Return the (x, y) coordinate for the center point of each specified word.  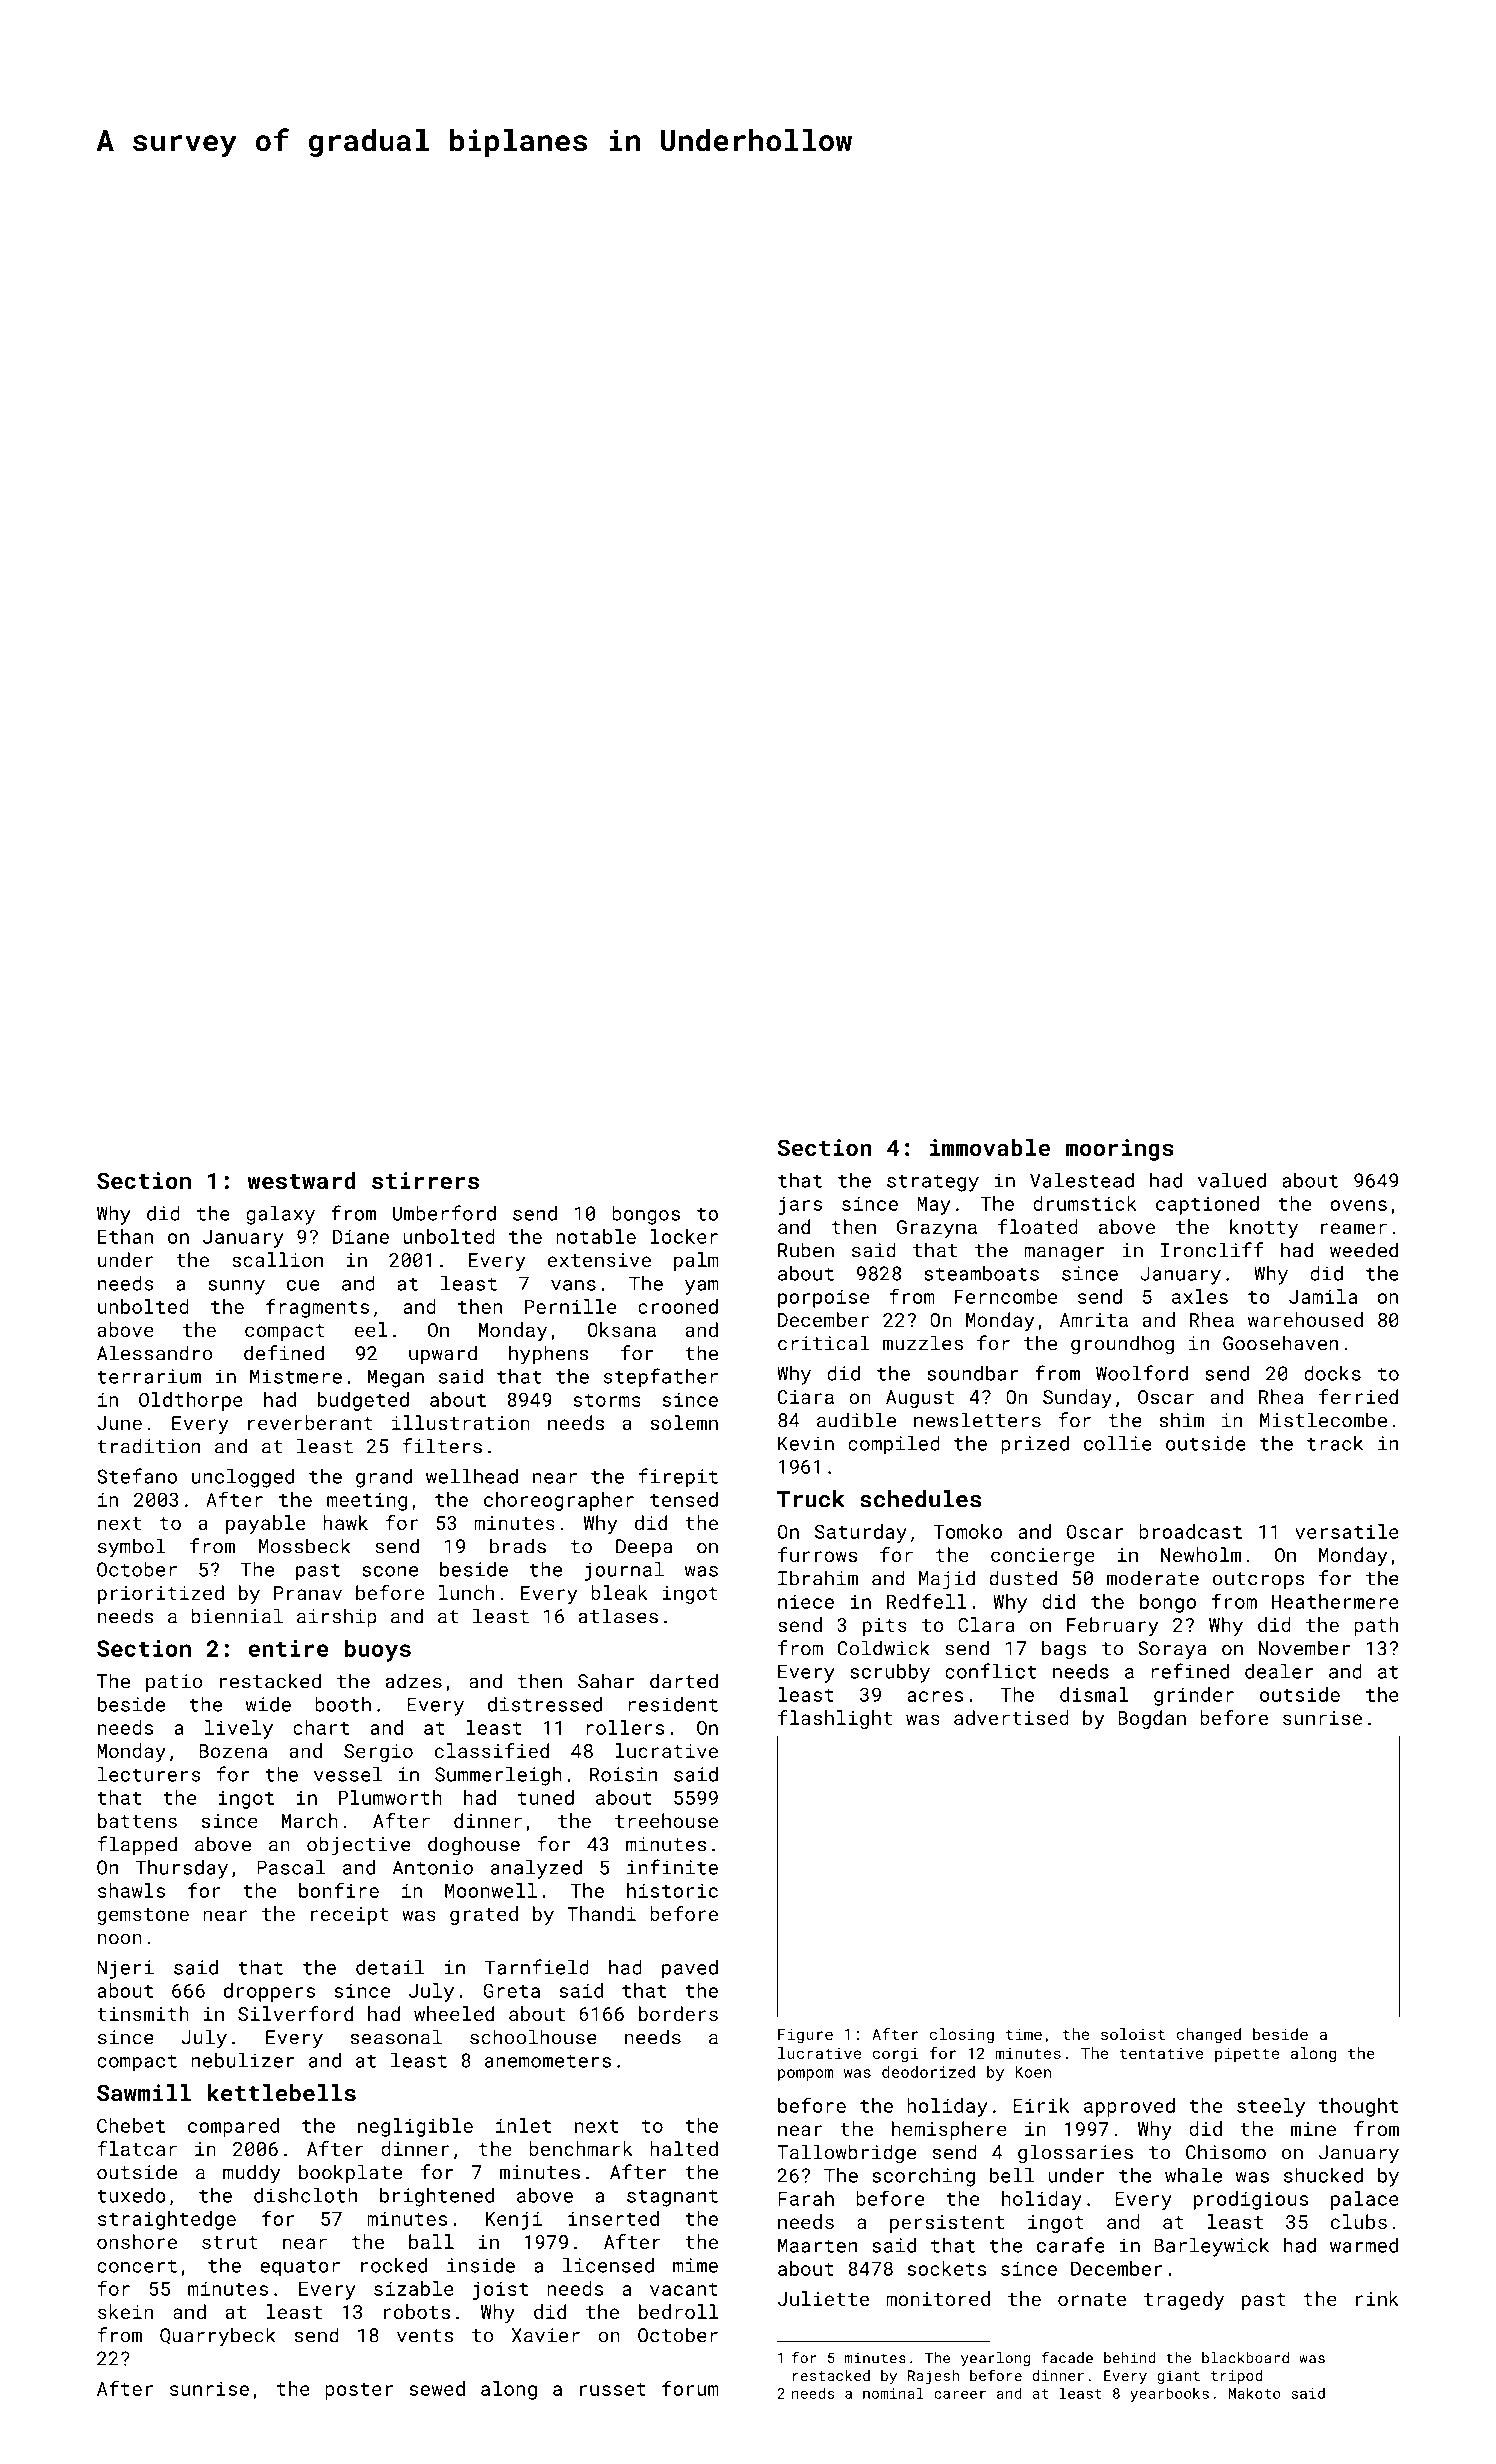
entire (288, 1648)
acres (935, 1696)
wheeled (454, 2013)
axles (1200, 1296)
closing (962, 2036)
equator (300, 2268)
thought (1358, 2107)
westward (301, 1180)
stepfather (661, 1378)
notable (596, 1236)
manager (1064, 1254)
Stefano (137, 1476)
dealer (1279, 1671)
